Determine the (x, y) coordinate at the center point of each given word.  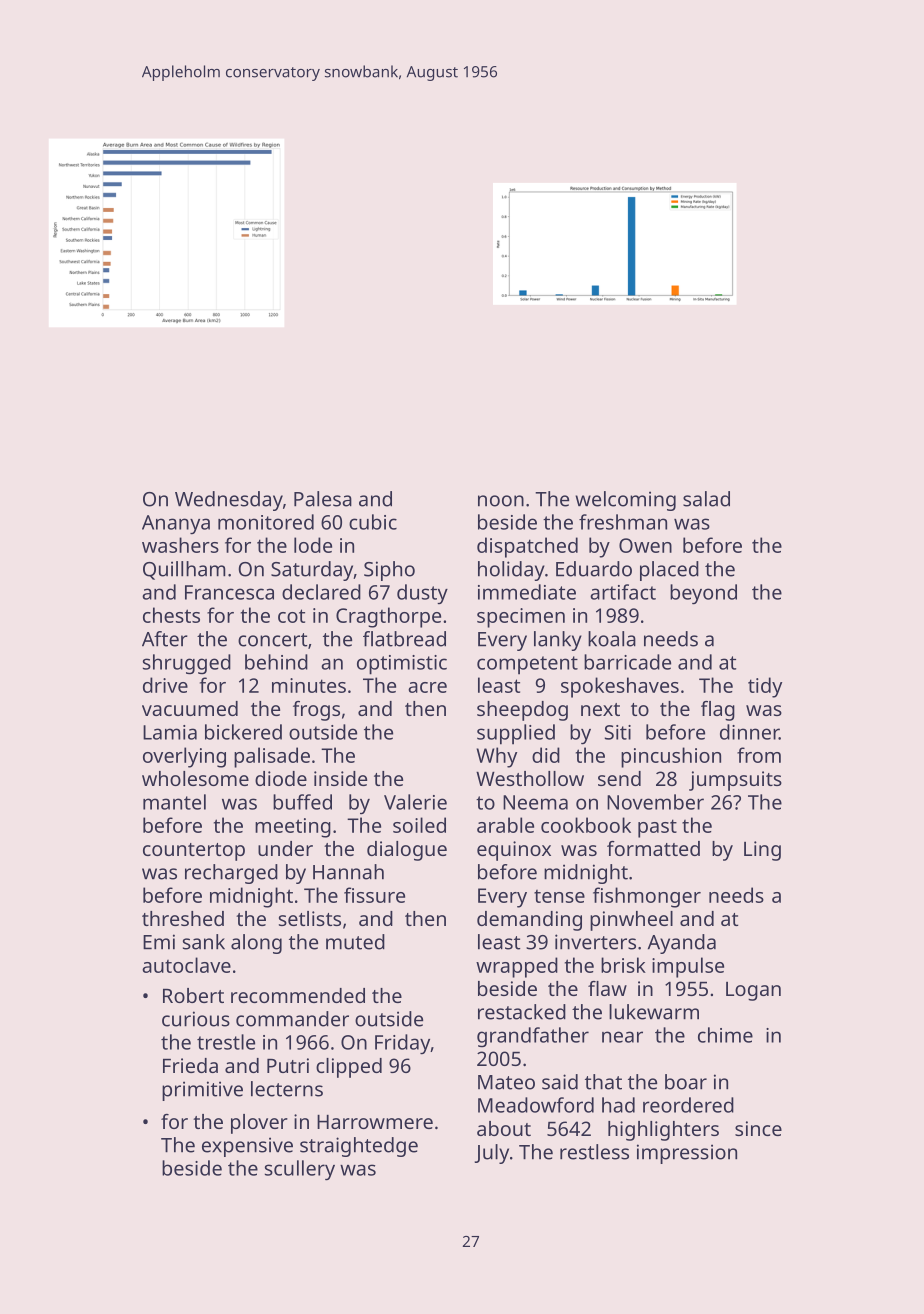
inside (340, 778)
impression (687, 1154)
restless (594, 1152)
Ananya (176, 525)
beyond (703, 594)
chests (171, 615)
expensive (247, 1147)
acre (427, 687)
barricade (627, 662)
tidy (765, 687)
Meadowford (536, 1105)
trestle (226, 1042)
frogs (316, 711)
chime (725, 1035)
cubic (373, 522)
